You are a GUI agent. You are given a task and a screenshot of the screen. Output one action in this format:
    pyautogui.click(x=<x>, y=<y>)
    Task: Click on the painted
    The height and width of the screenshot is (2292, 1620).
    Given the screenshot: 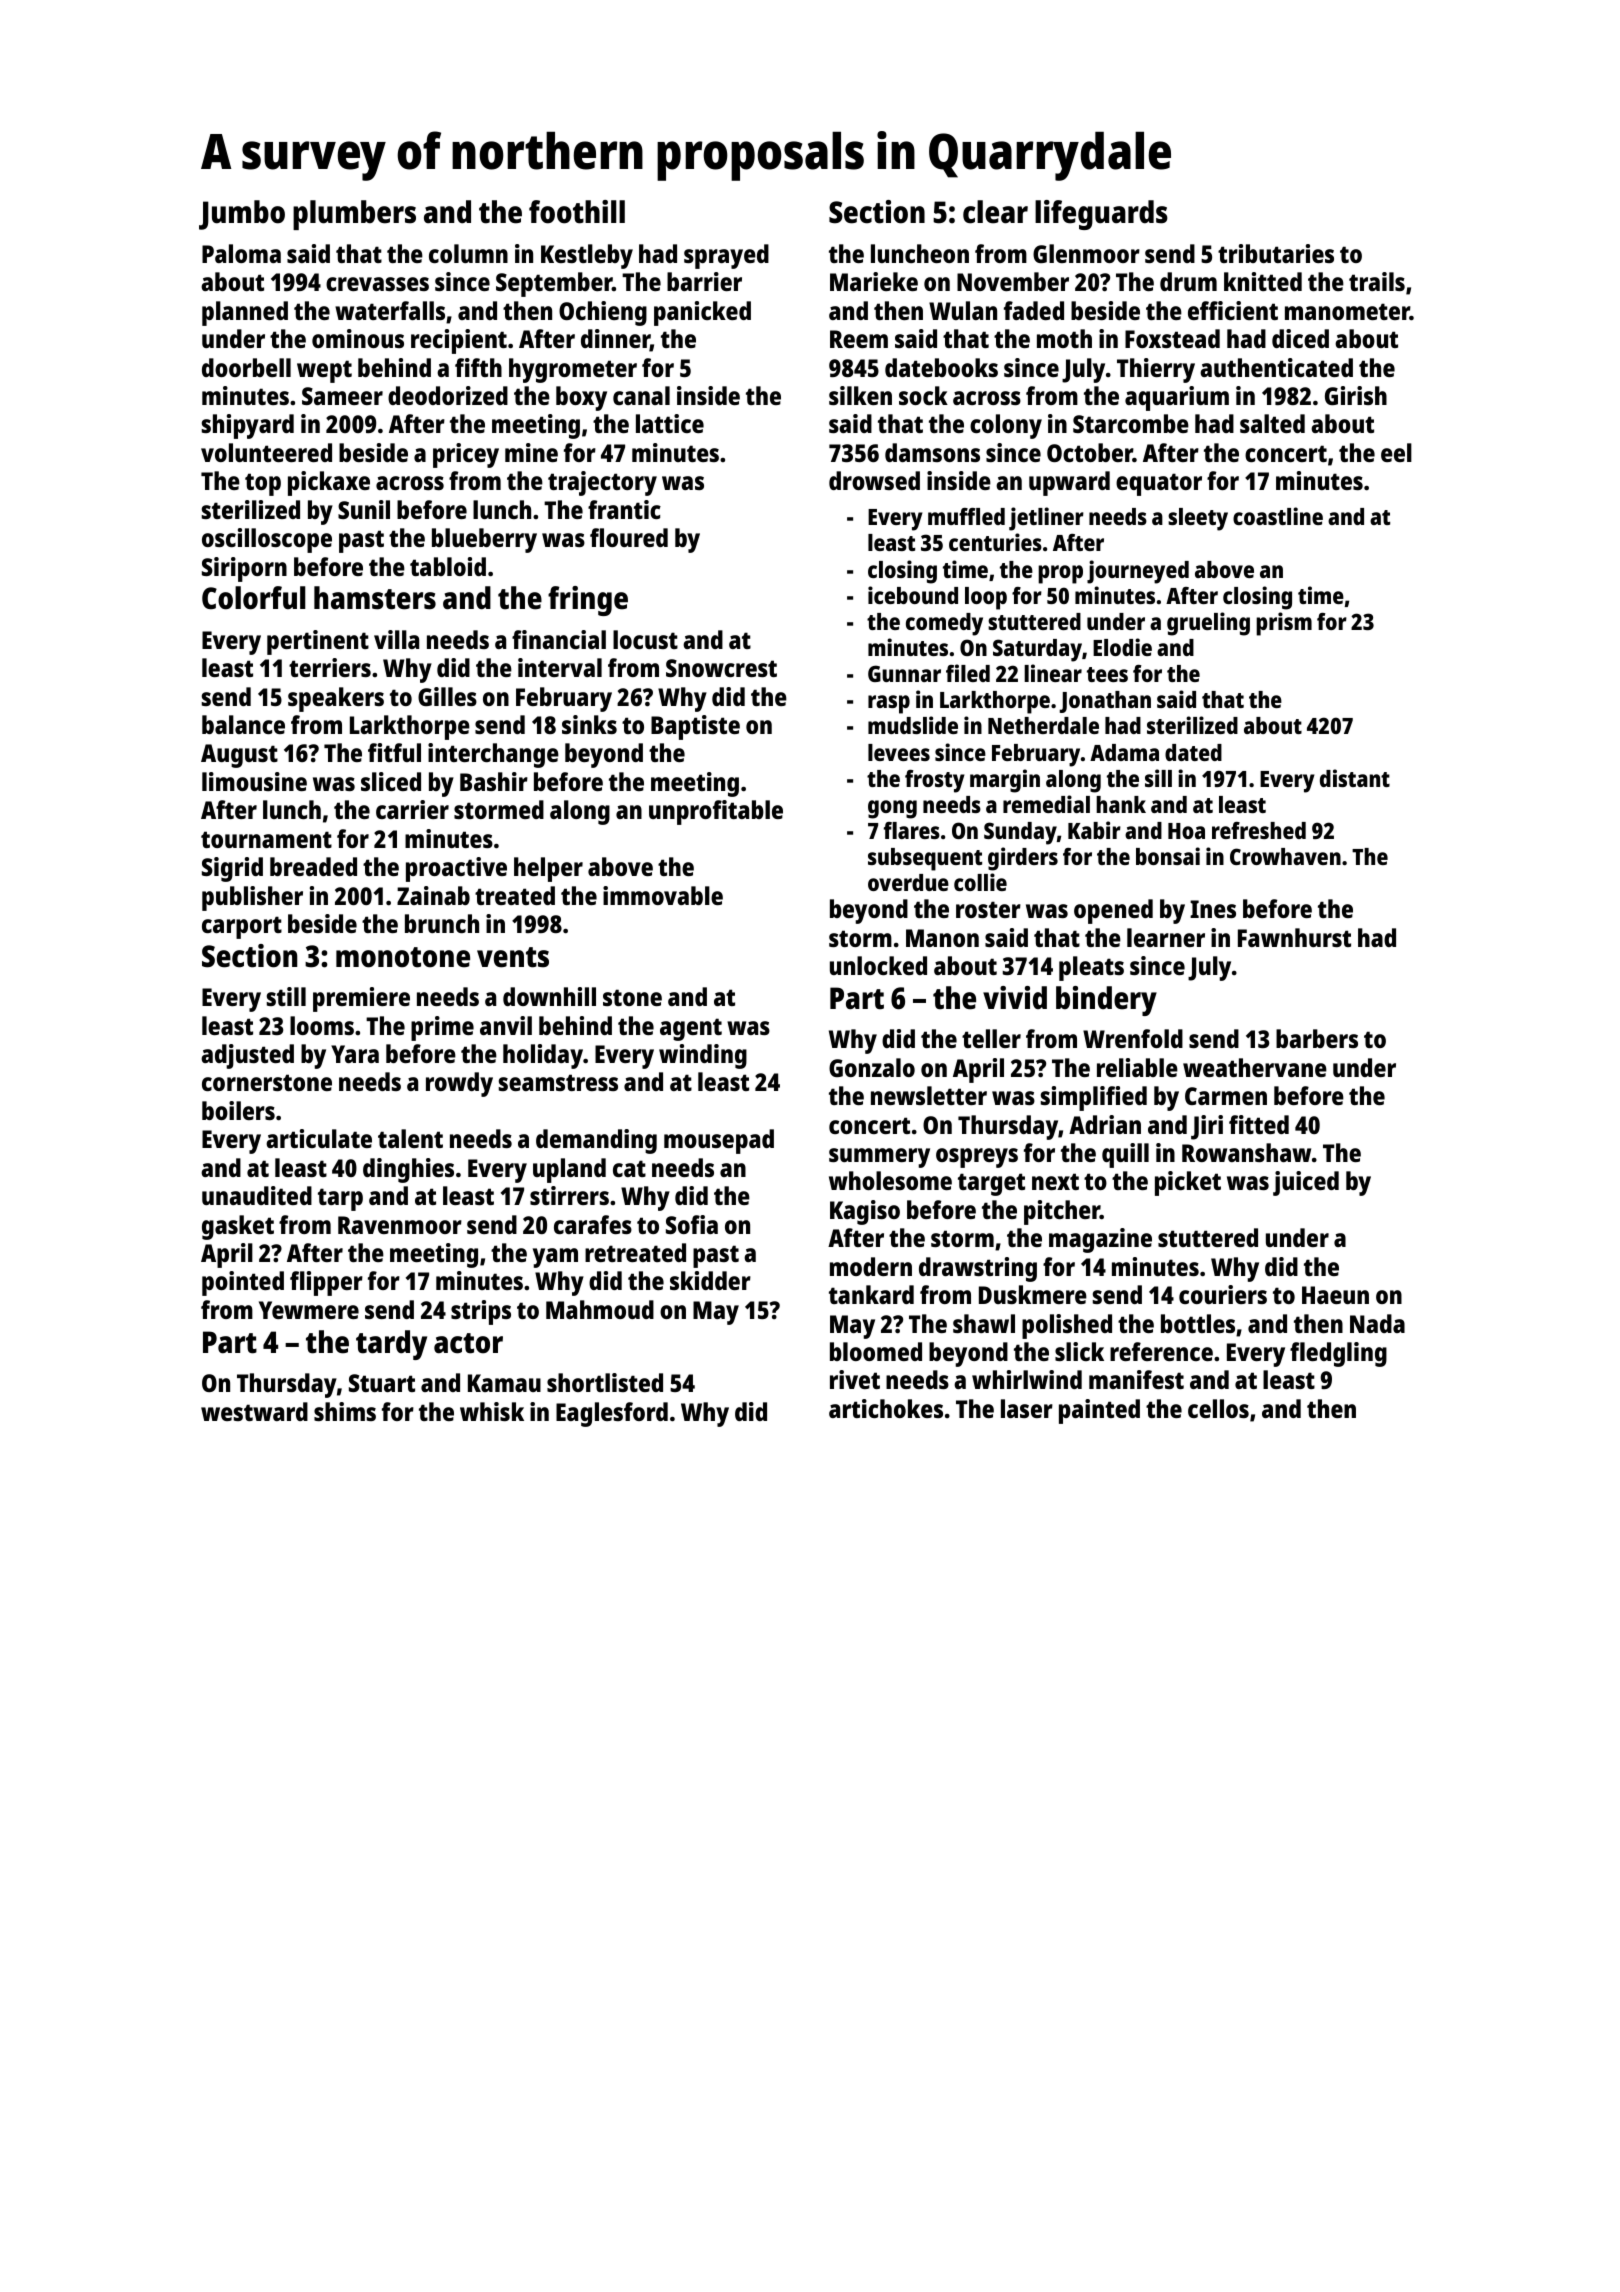 What is the action you would take?
    pyautogui.click(x=1099, y=1411)
